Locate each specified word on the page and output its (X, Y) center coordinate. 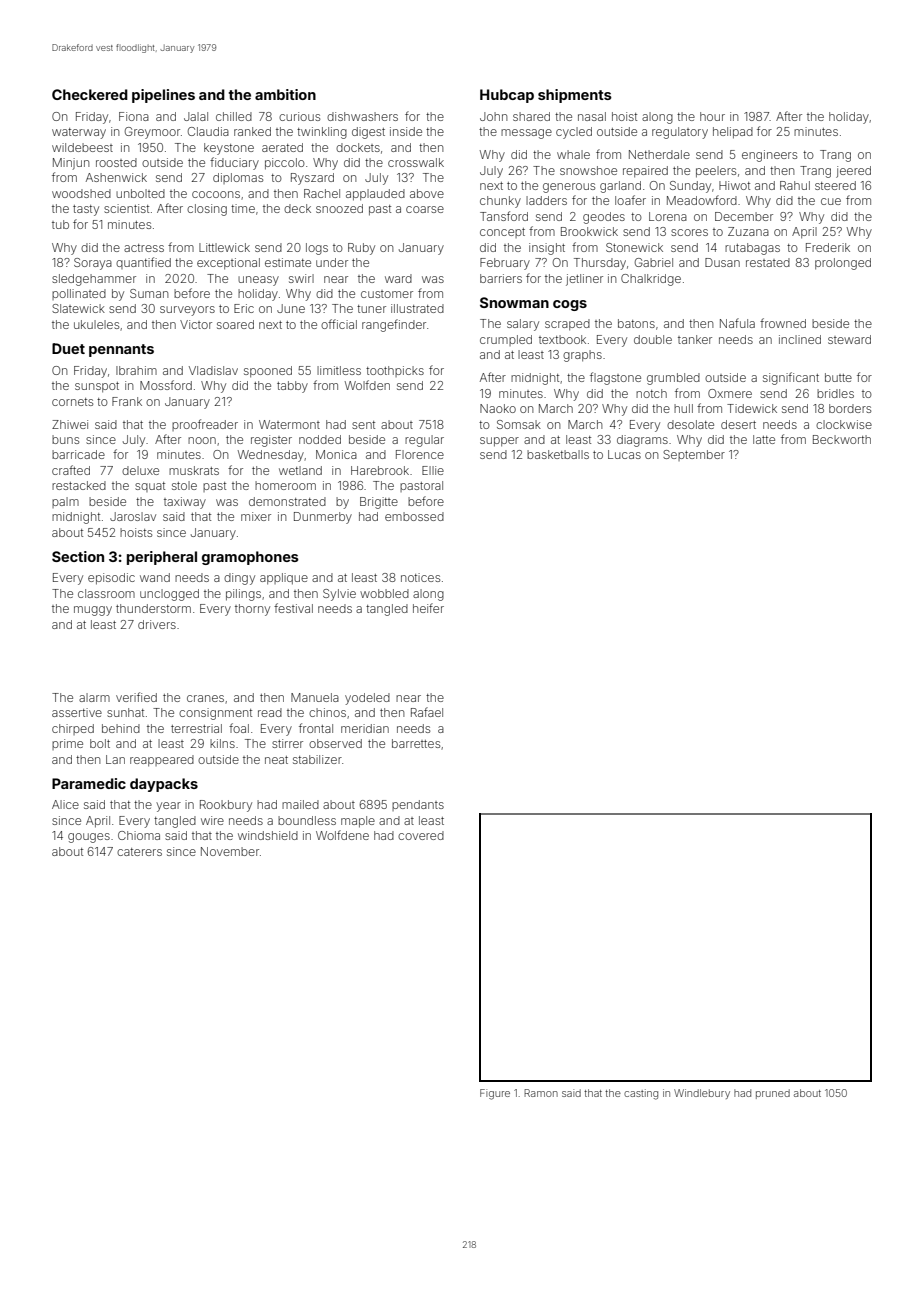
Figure (495, 1094)
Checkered (90, 94)
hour (712, 116)
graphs (582, 356)
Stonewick (634, 247)
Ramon (541, 1093)
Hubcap (507, 96)
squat (150, 487)
